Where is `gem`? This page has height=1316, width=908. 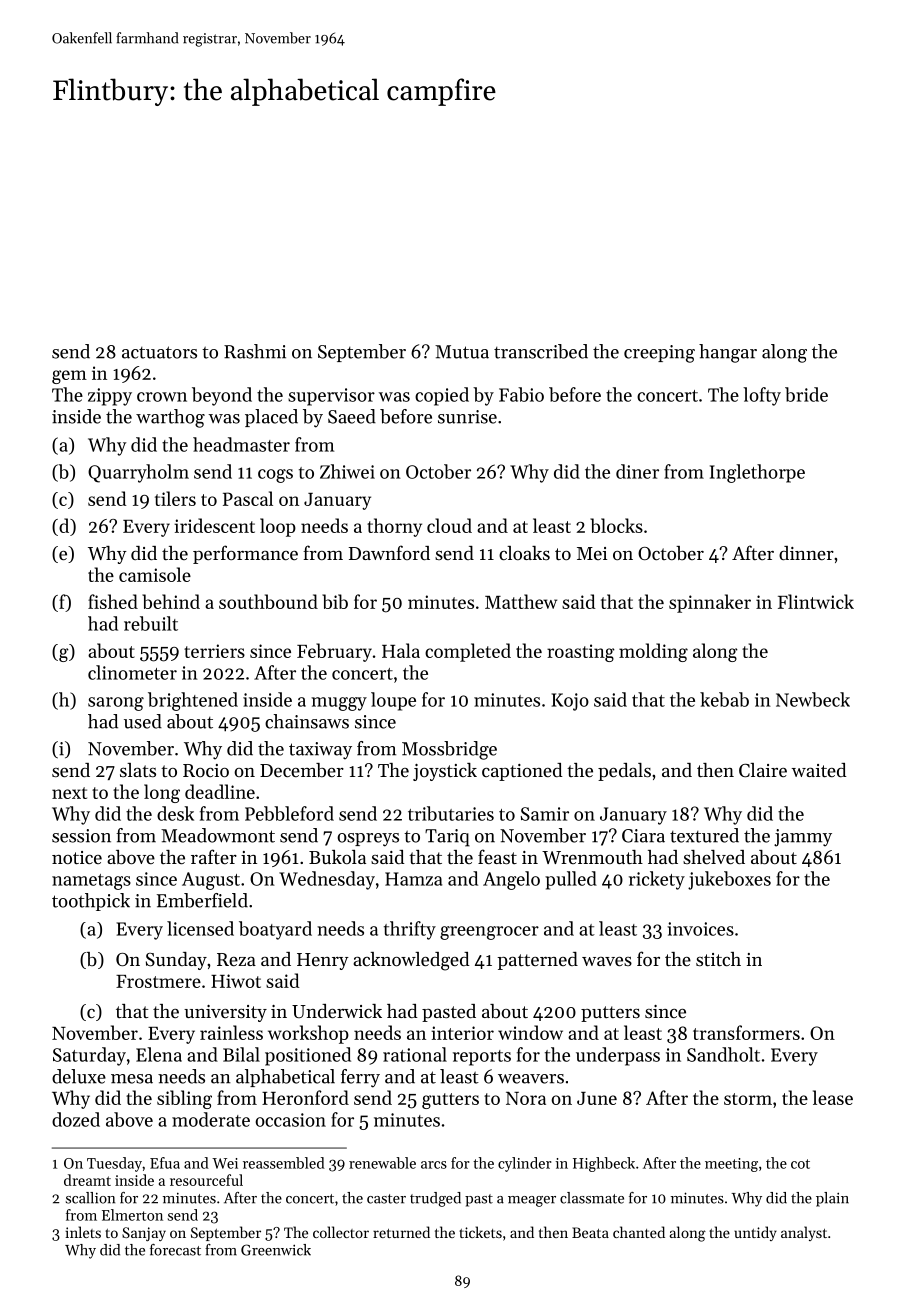 gem is located at coordinates (69, 377).
